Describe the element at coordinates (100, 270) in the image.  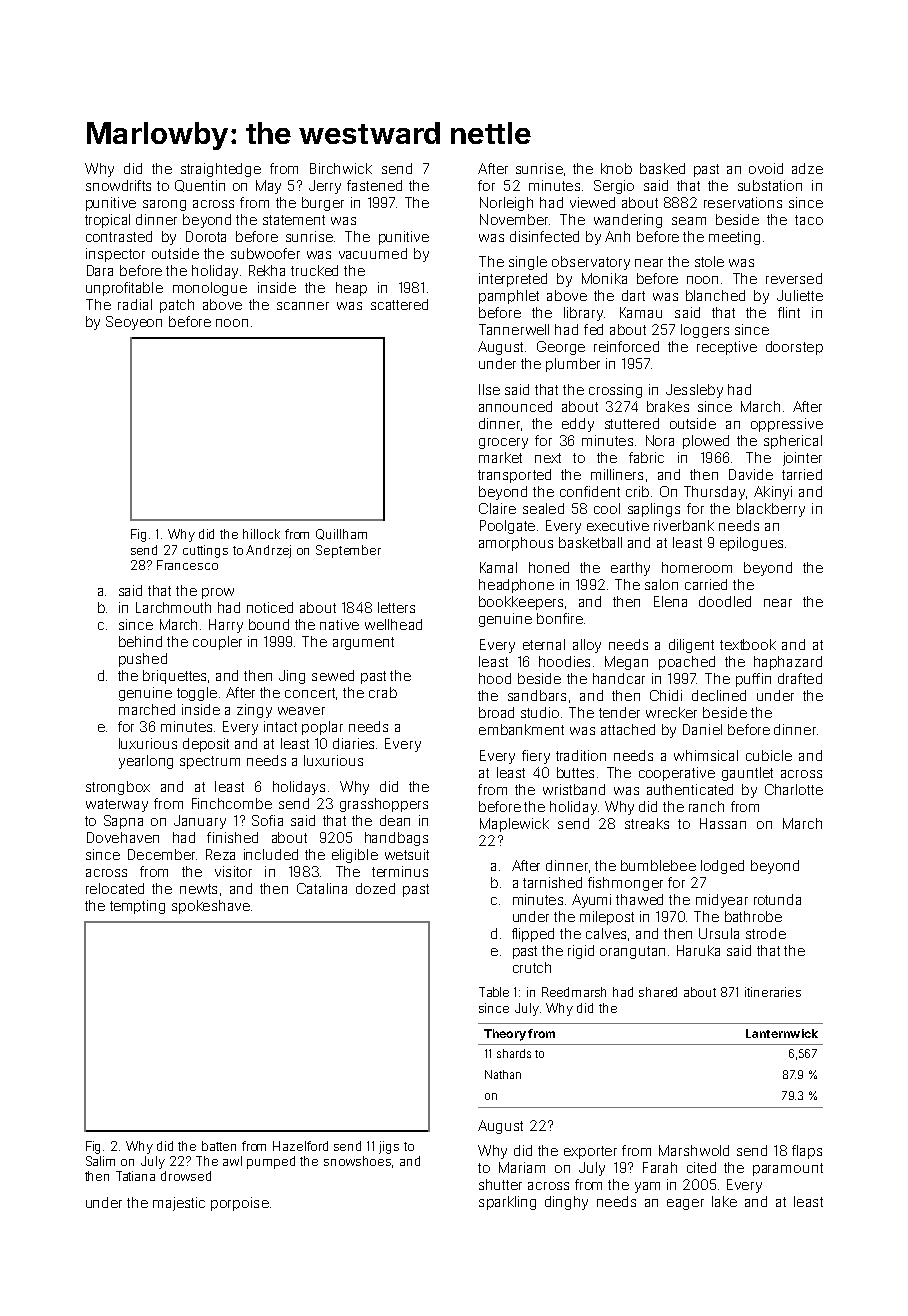
I see `Dara` at that location.
